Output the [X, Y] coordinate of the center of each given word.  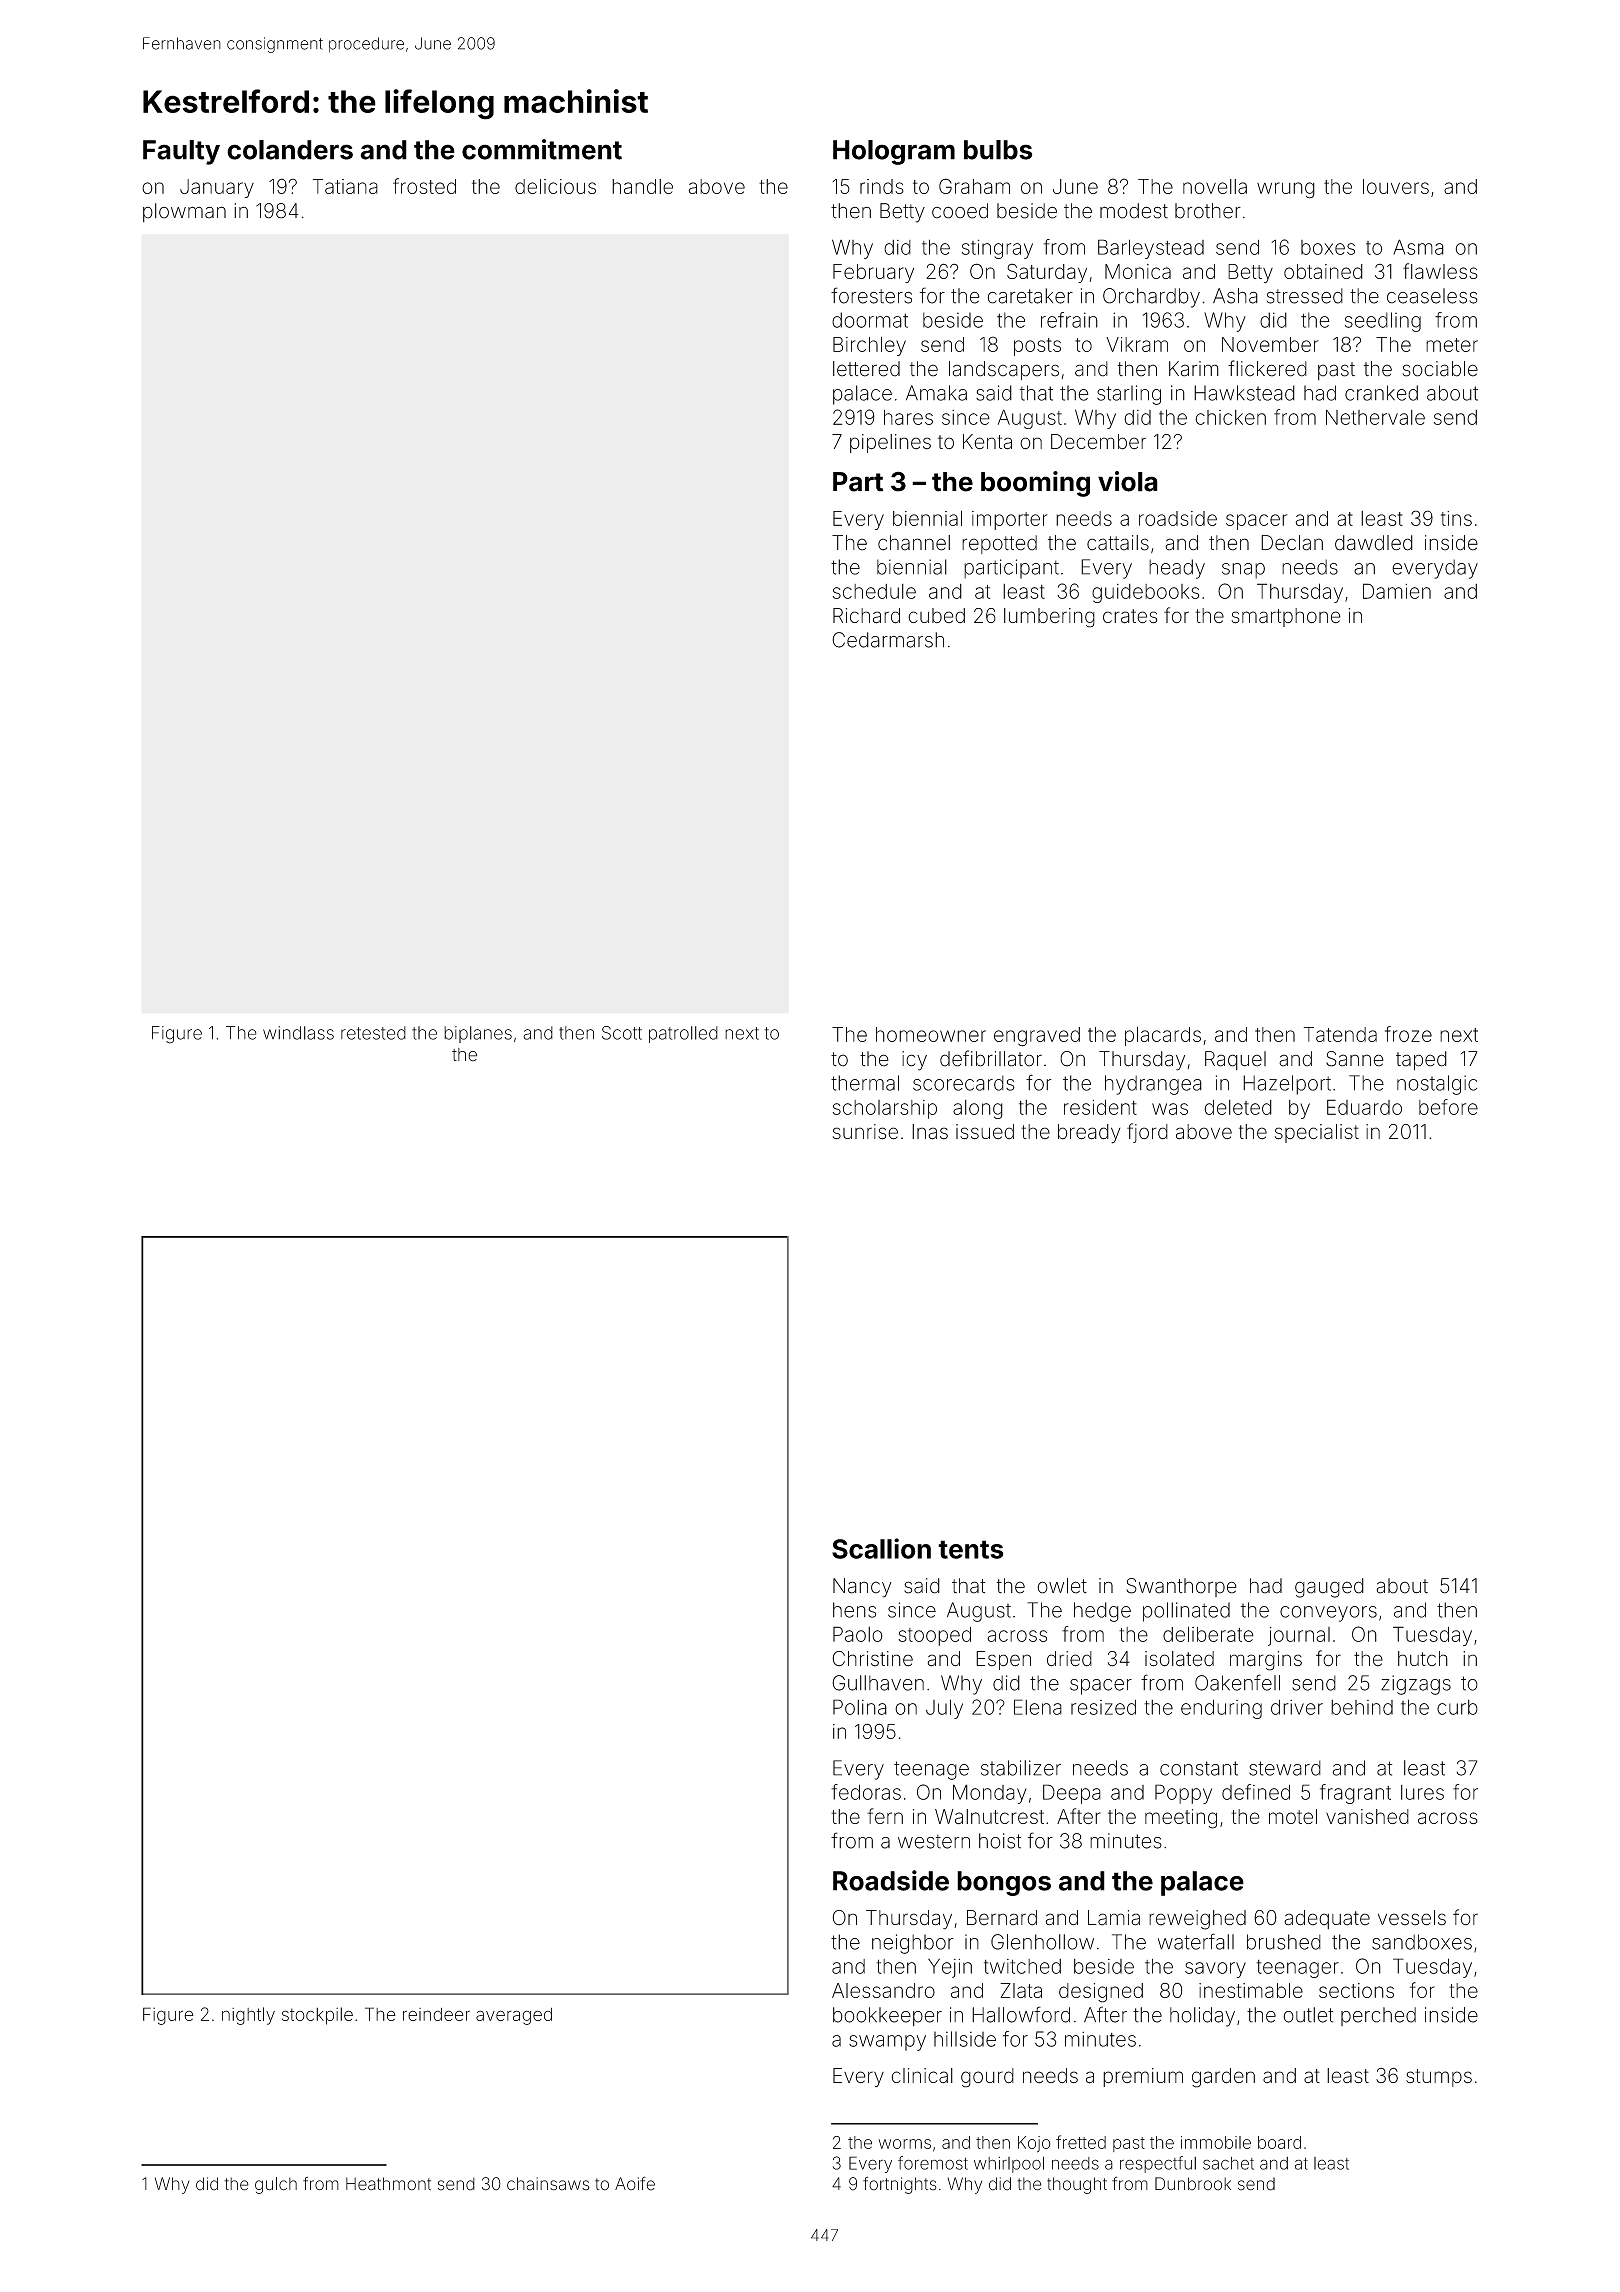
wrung [1286, 190]
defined [1256, 1792]
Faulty [181, 152]
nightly [248, 2016]
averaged [514, 2016]
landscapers [1004, 370]
